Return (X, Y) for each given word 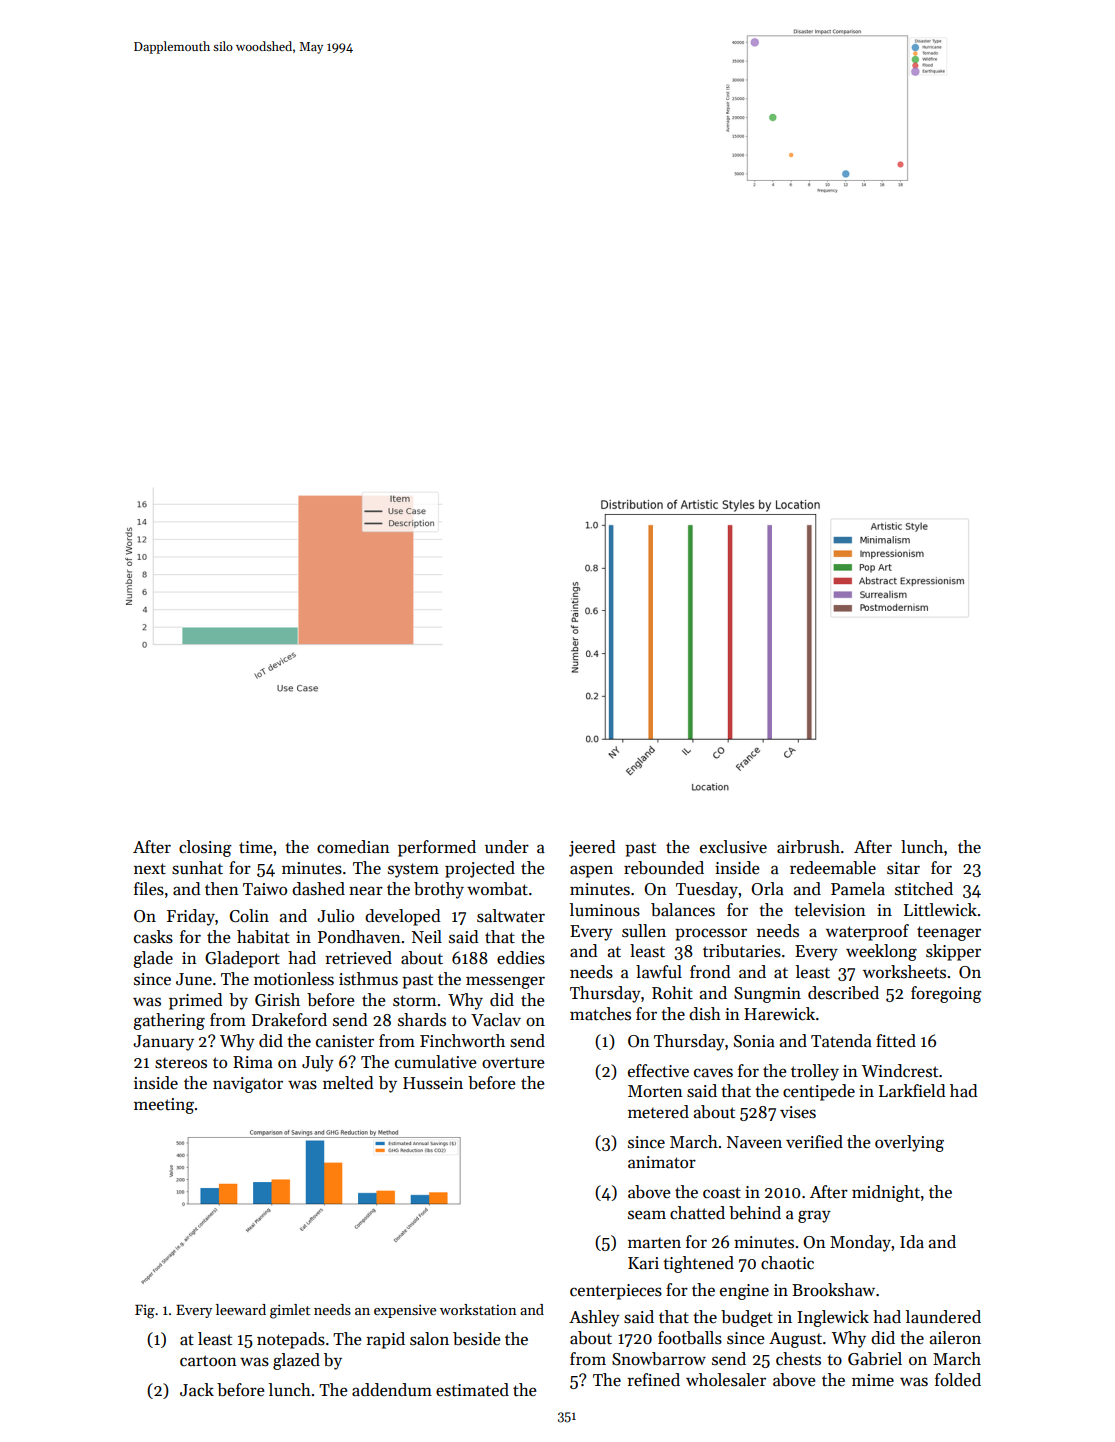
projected (480, 869)
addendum (392, 1390)
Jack (197, 1390)
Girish (277, 1000)
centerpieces (616, 1292)
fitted (896, 1041)
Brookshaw (833, 1290)
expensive (405, 1311)
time (256, 847)
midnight (886, 1193)
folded (958, 1380)
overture (513, 1063)
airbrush (808, 847)
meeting (164, 1106)
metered (658, 1112)
